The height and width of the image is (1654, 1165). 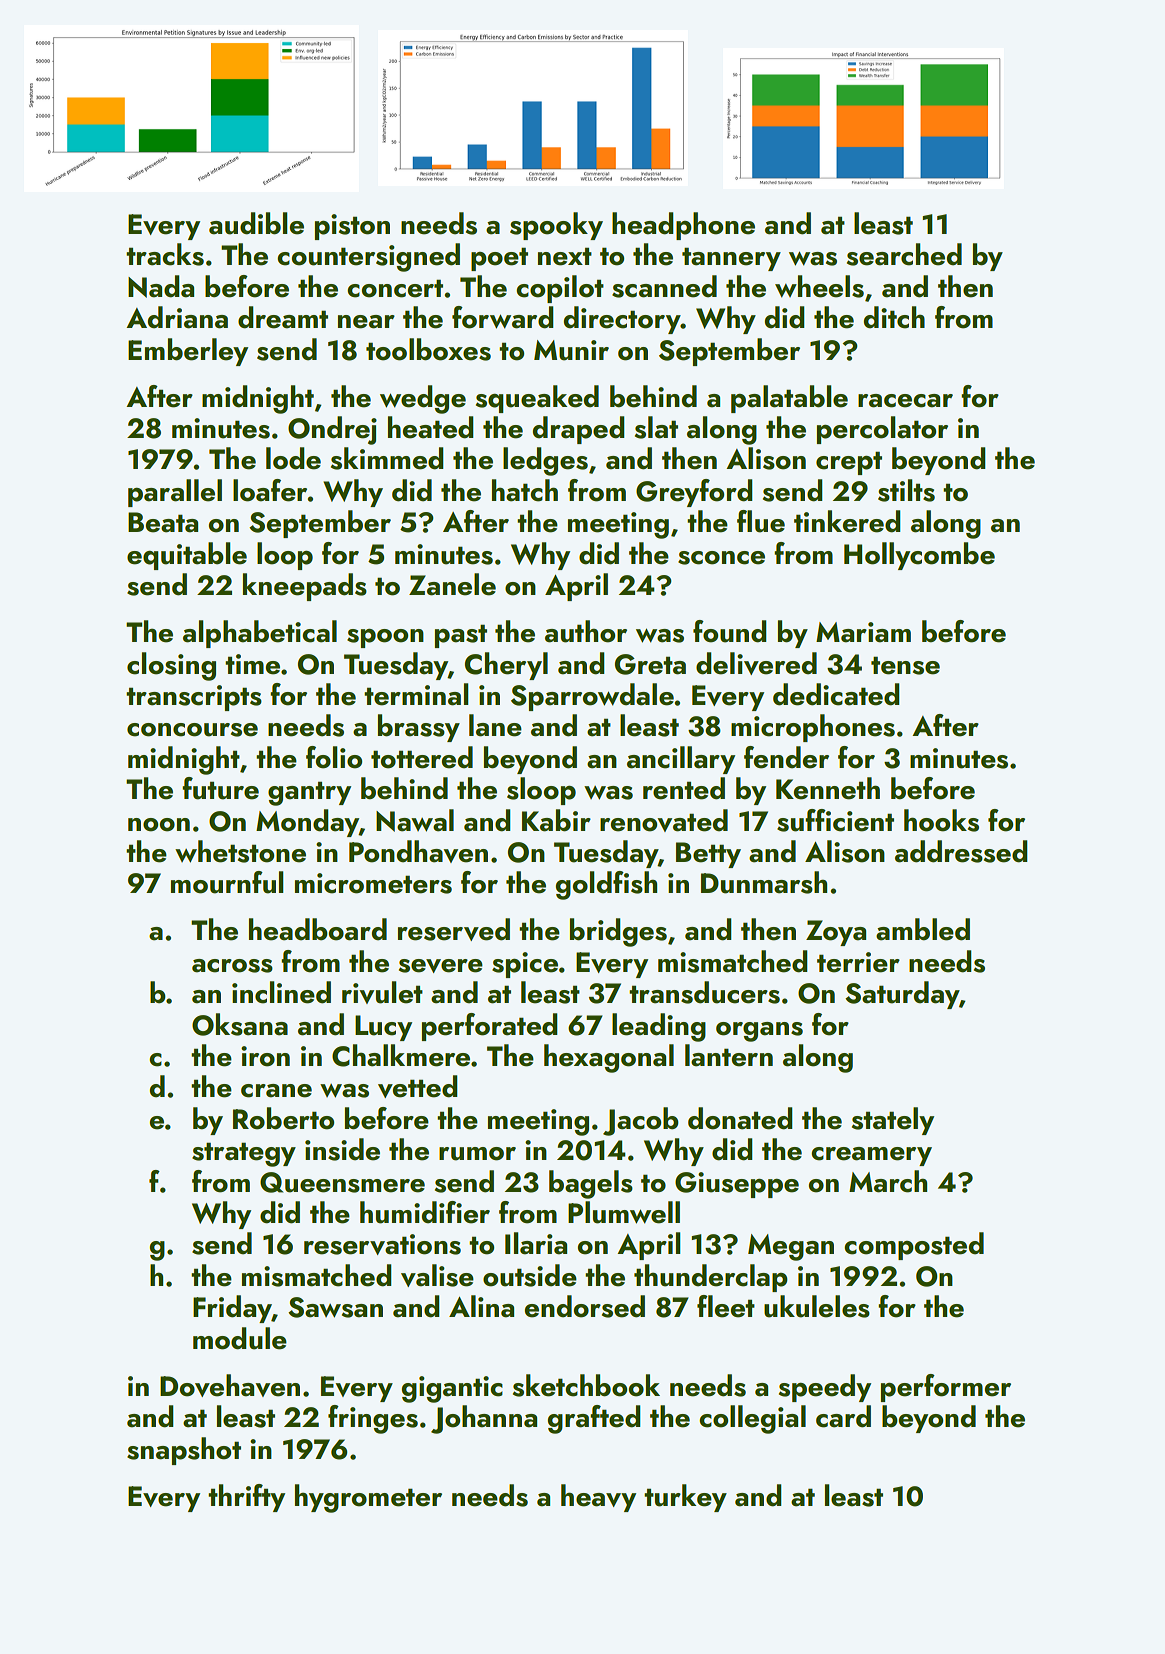 What do you see at coordinates (332, 430) in the image?
I see `Ondrej` at bounding box center [332, 430].
